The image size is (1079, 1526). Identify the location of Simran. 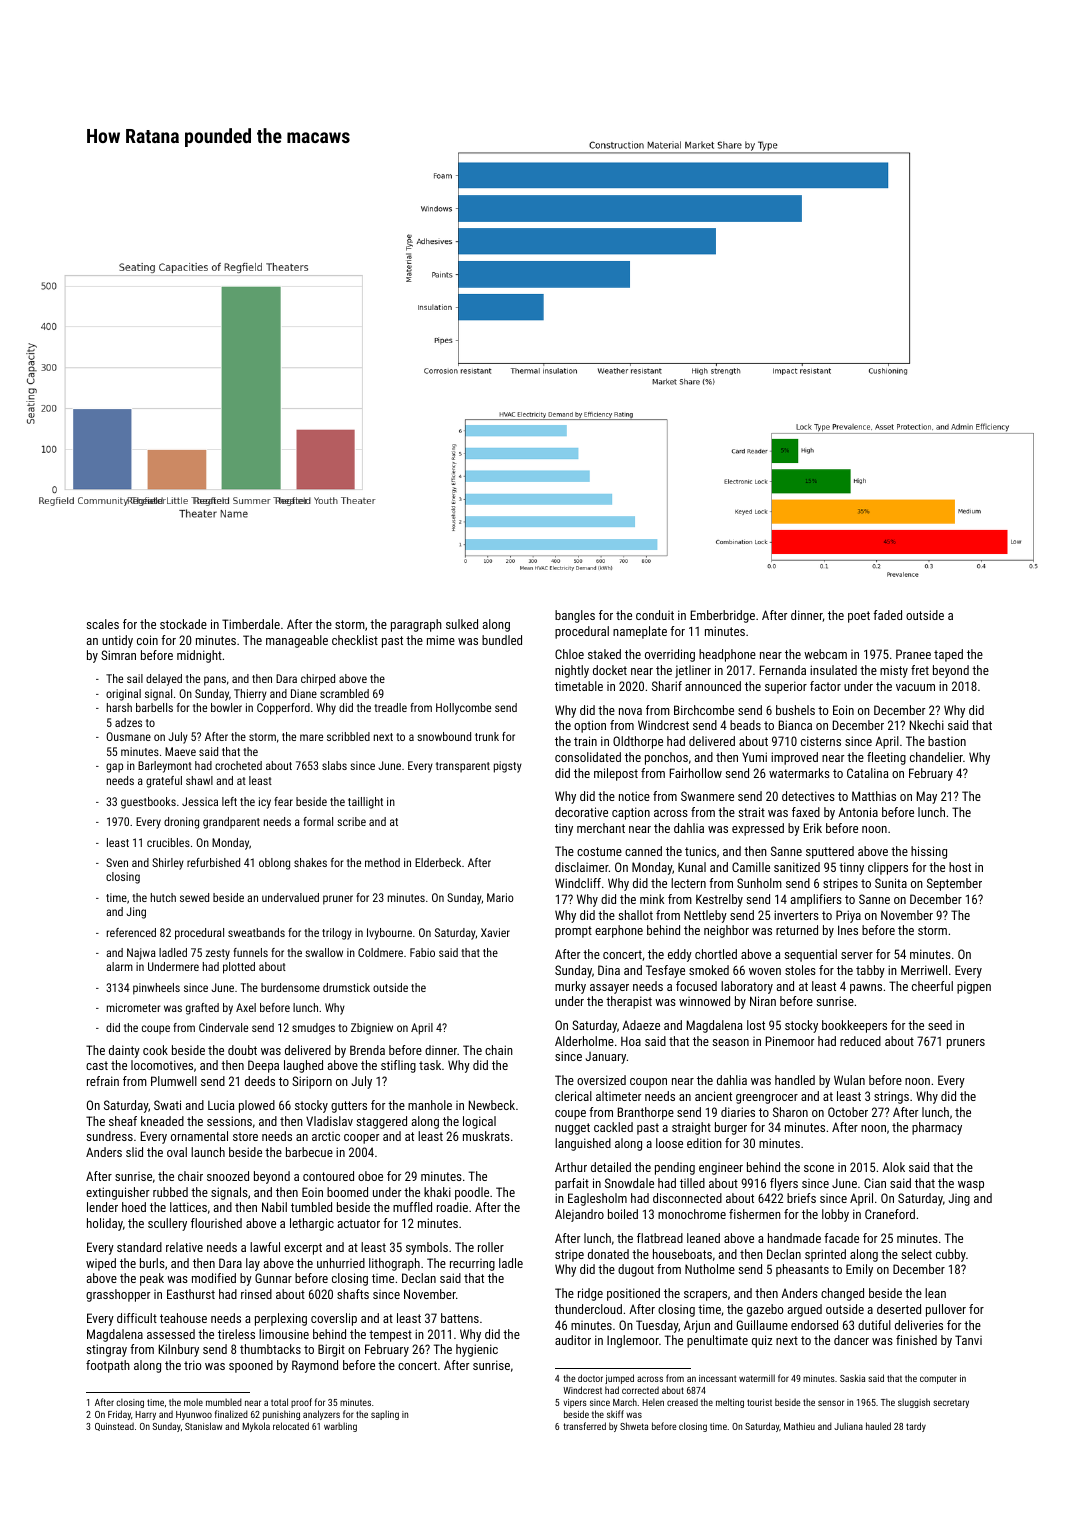
(118, 655).
